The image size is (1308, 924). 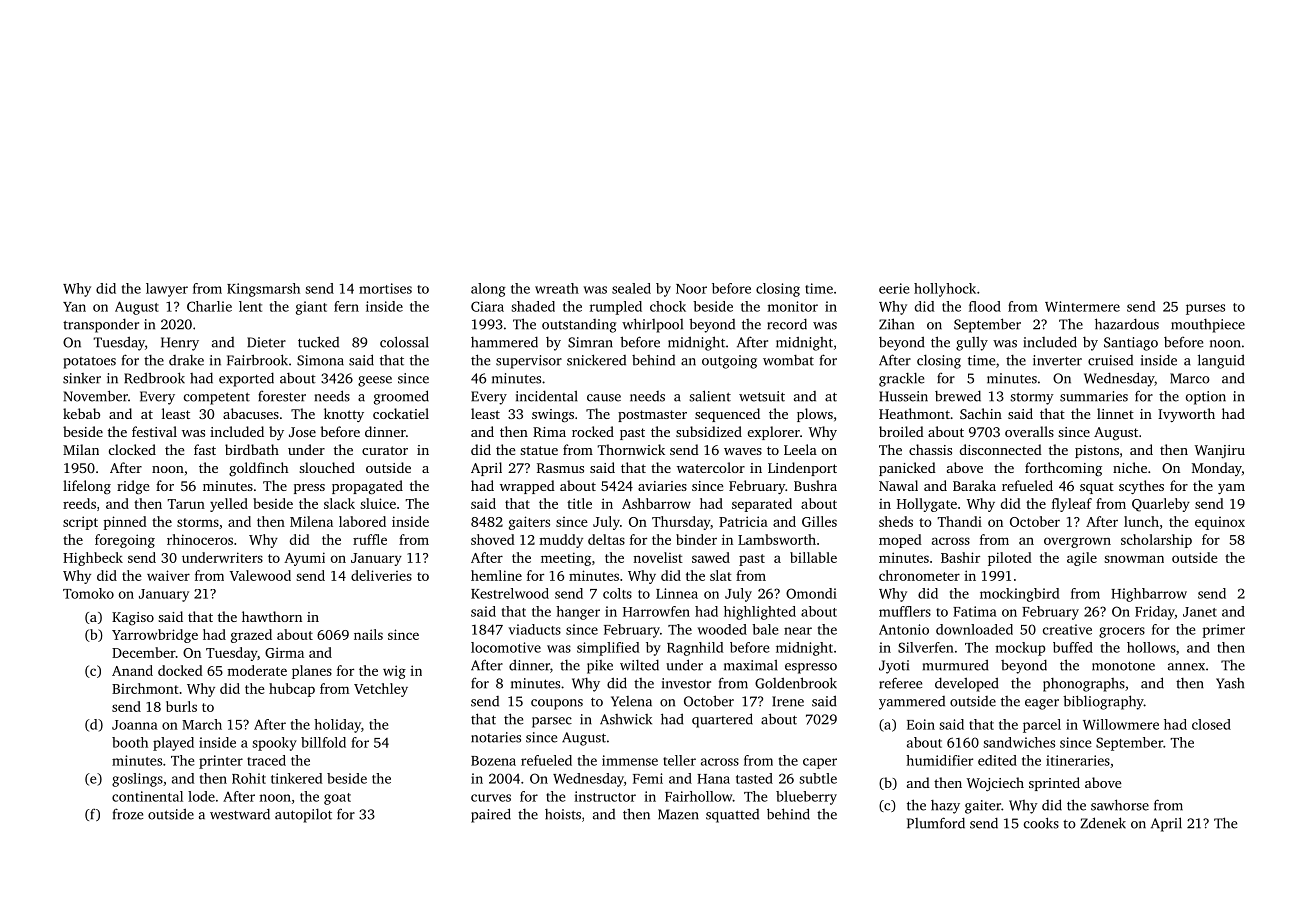 What do you see at coordinates (652, 325) in the image?
I see `whirlpool` at bounding box center [652, 325].
